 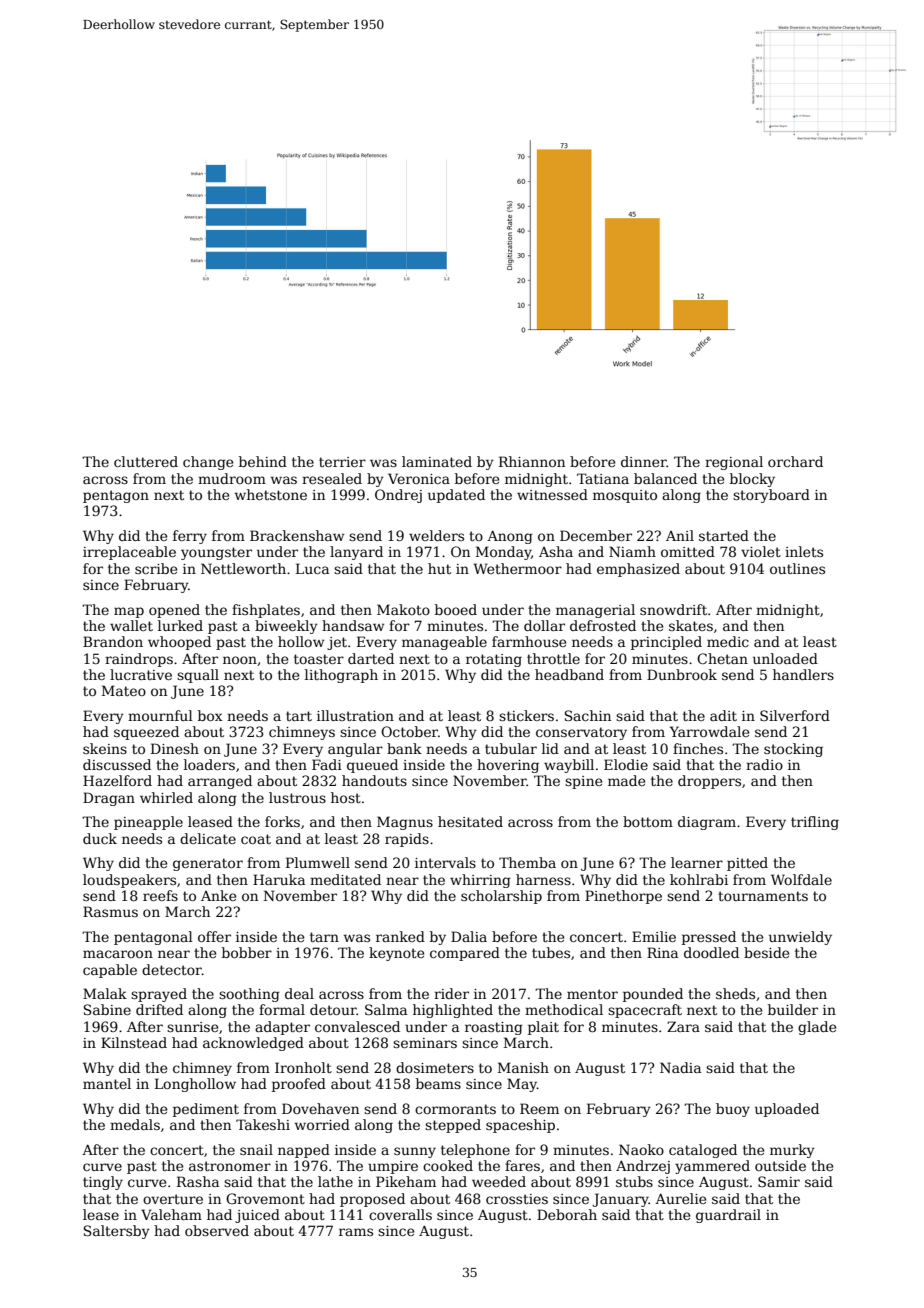 I want to click on Saltersby, so click(x=117, y=1232).
